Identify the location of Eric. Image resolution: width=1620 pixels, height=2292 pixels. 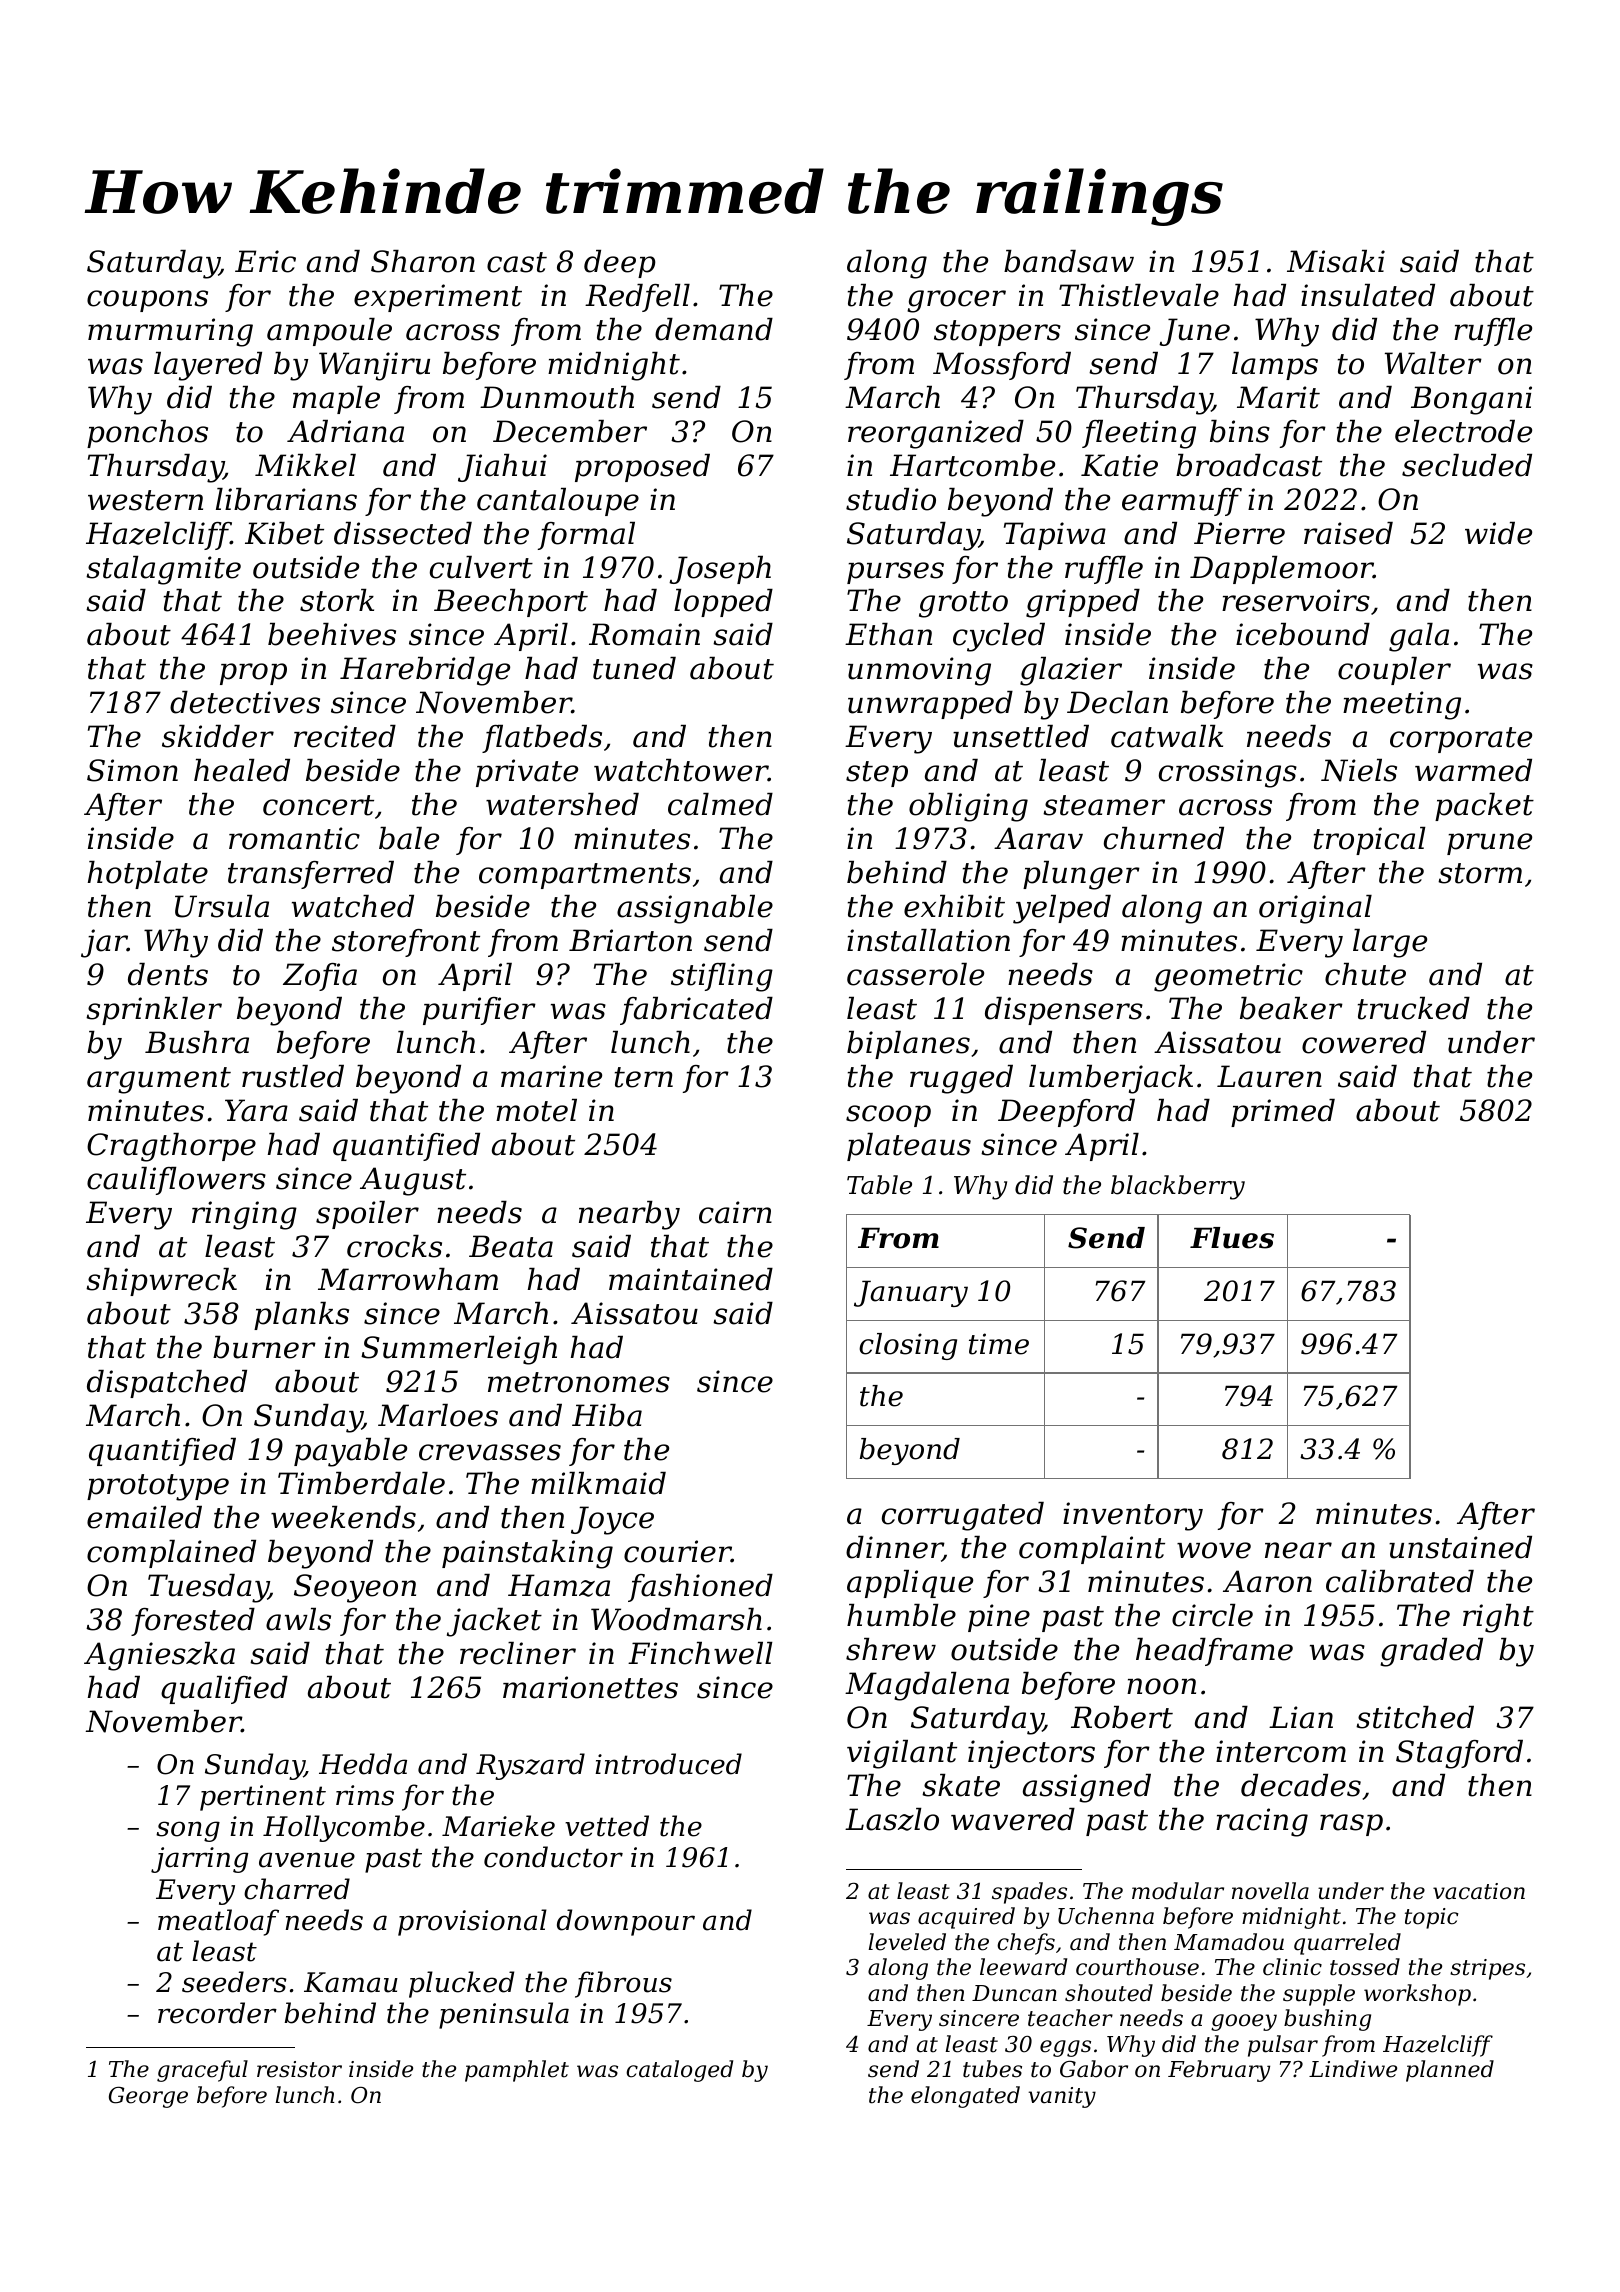
(265, 261).
